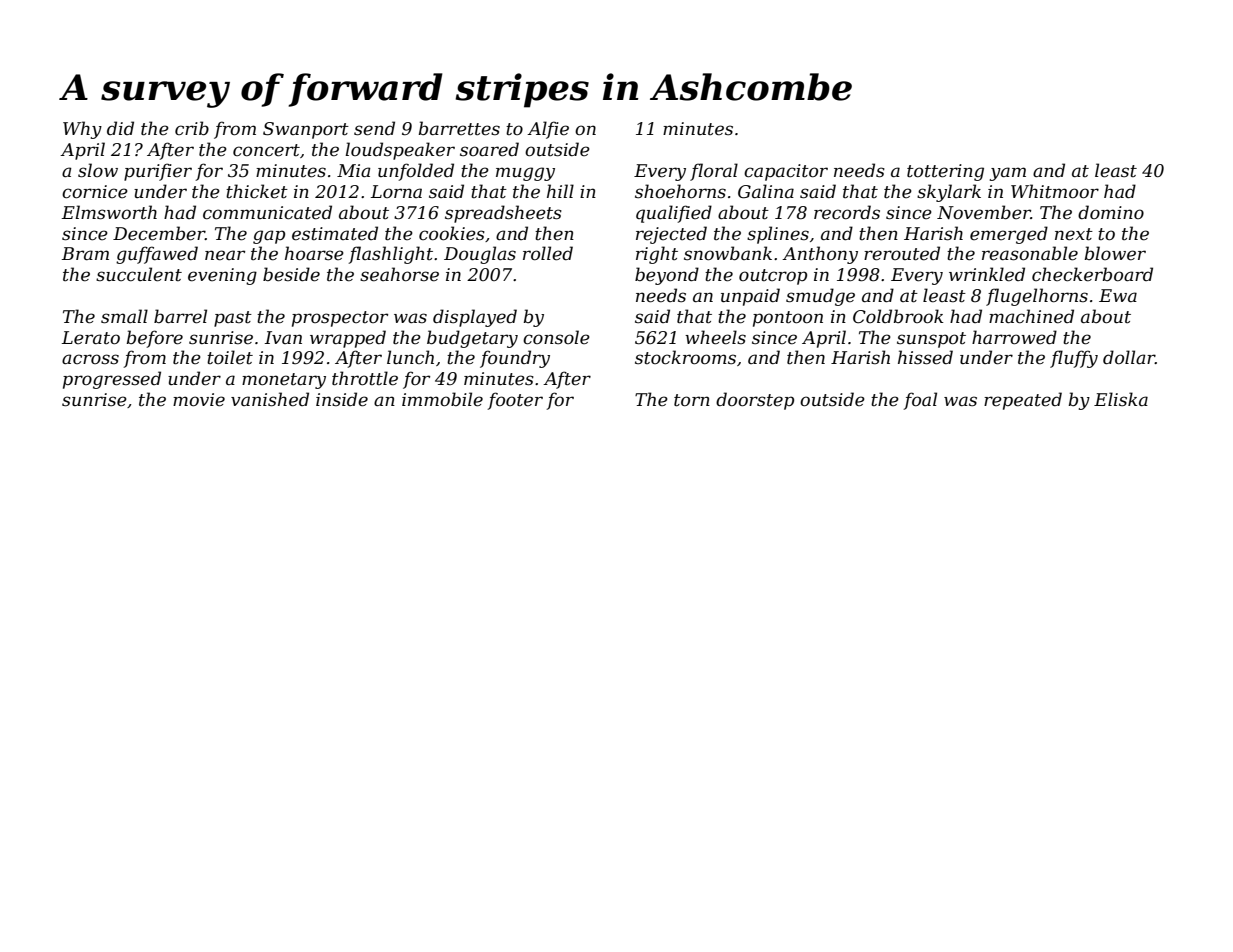 The width and height of the screenshot is (1233, 952). What do you see at coordinates (667, 276) in the screenshot?
I see `beyond` at bounding box center [667, 276].
